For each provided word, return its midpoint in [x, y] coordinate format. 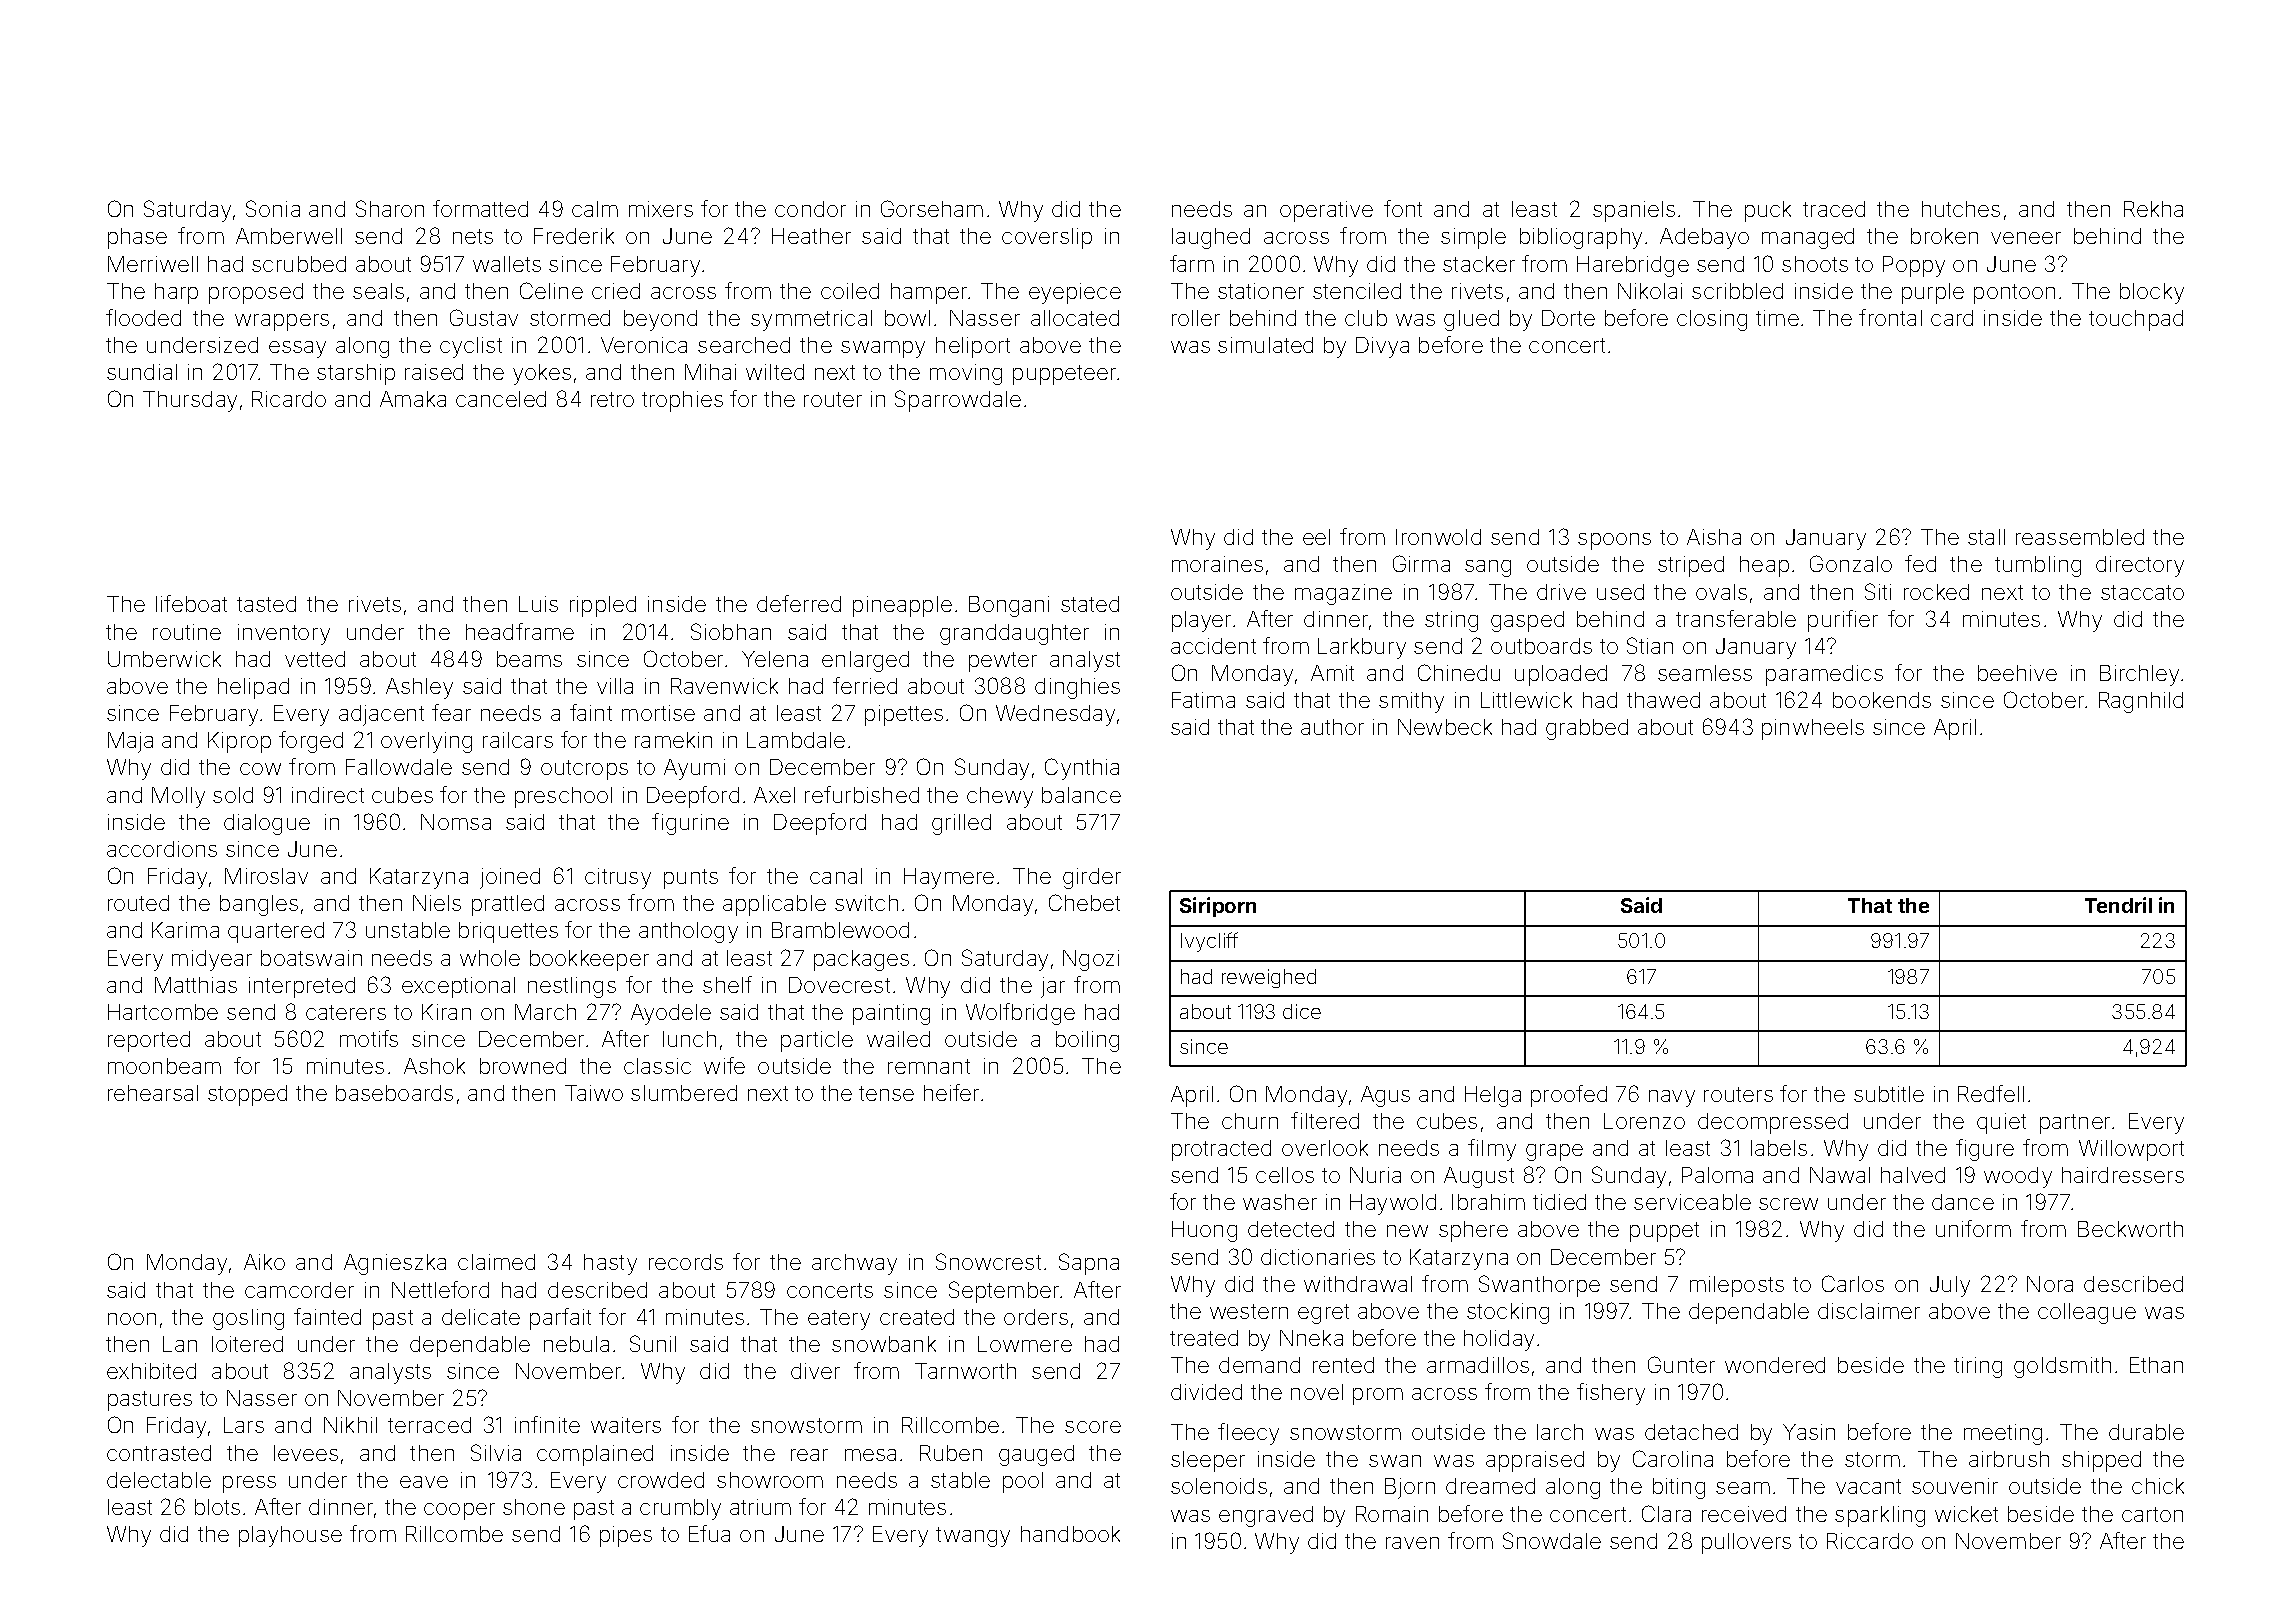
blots [217, 1507]
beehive [2017, 673]
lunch [689, 1039]
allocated [1075, 318]
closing [1712, 320]
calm [595, 209]
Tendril [2118, 905]
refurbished [862, 794]
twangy [973, 1537]
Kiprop [239, 742]
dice [1302, 1011]
